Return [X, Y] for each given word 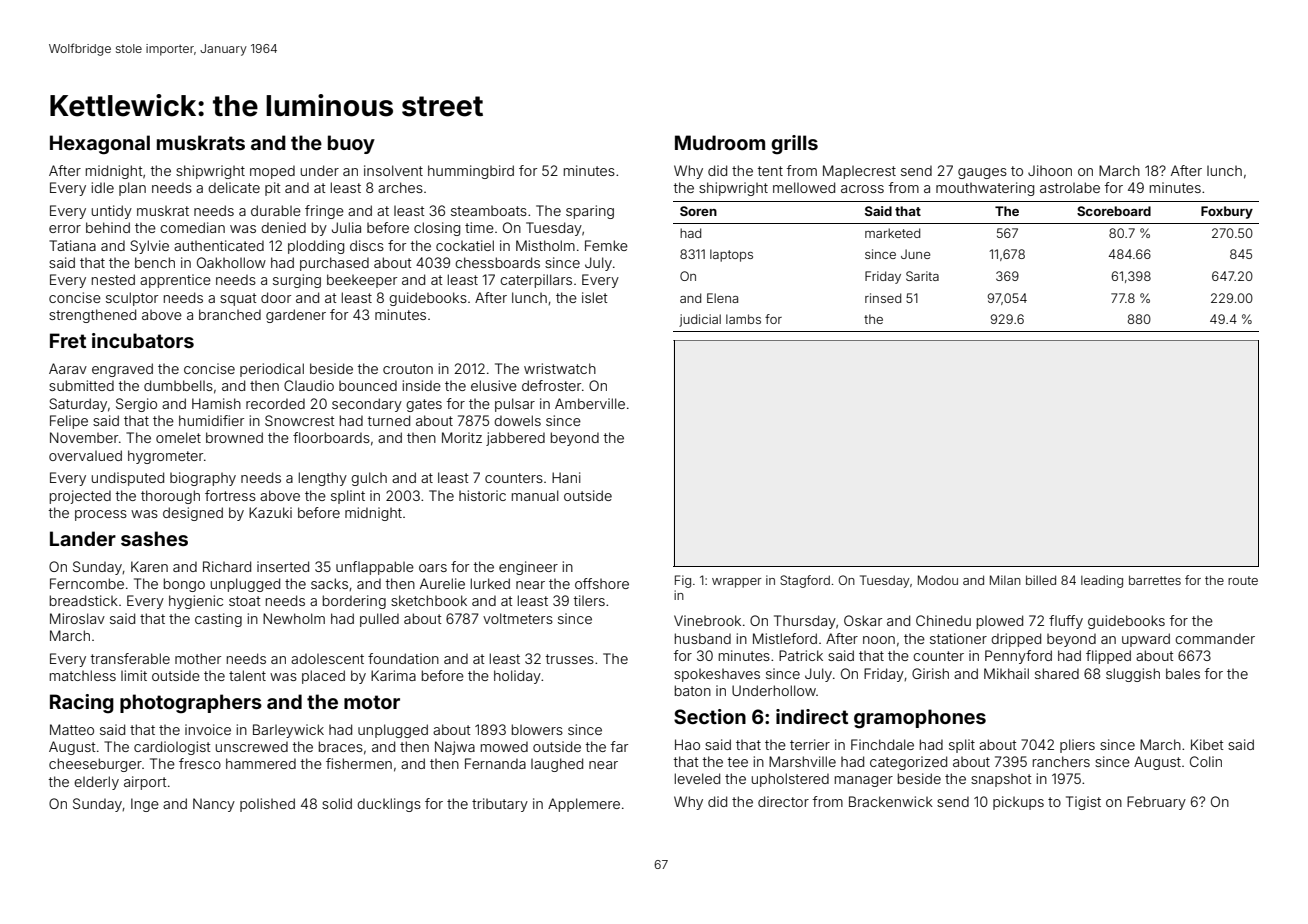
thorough [170, 497]
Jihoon [1050, 170]
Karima [393, 675]
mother [198, 658]
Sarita [922, 276]
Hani [566, 477]
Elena [722, 298]
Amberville [590, 403]
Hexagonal [100, 145]
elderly [96, 783]
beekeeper [362, 281]
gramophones [920, 719]
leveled [697, 778]
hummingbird [471, 172]
